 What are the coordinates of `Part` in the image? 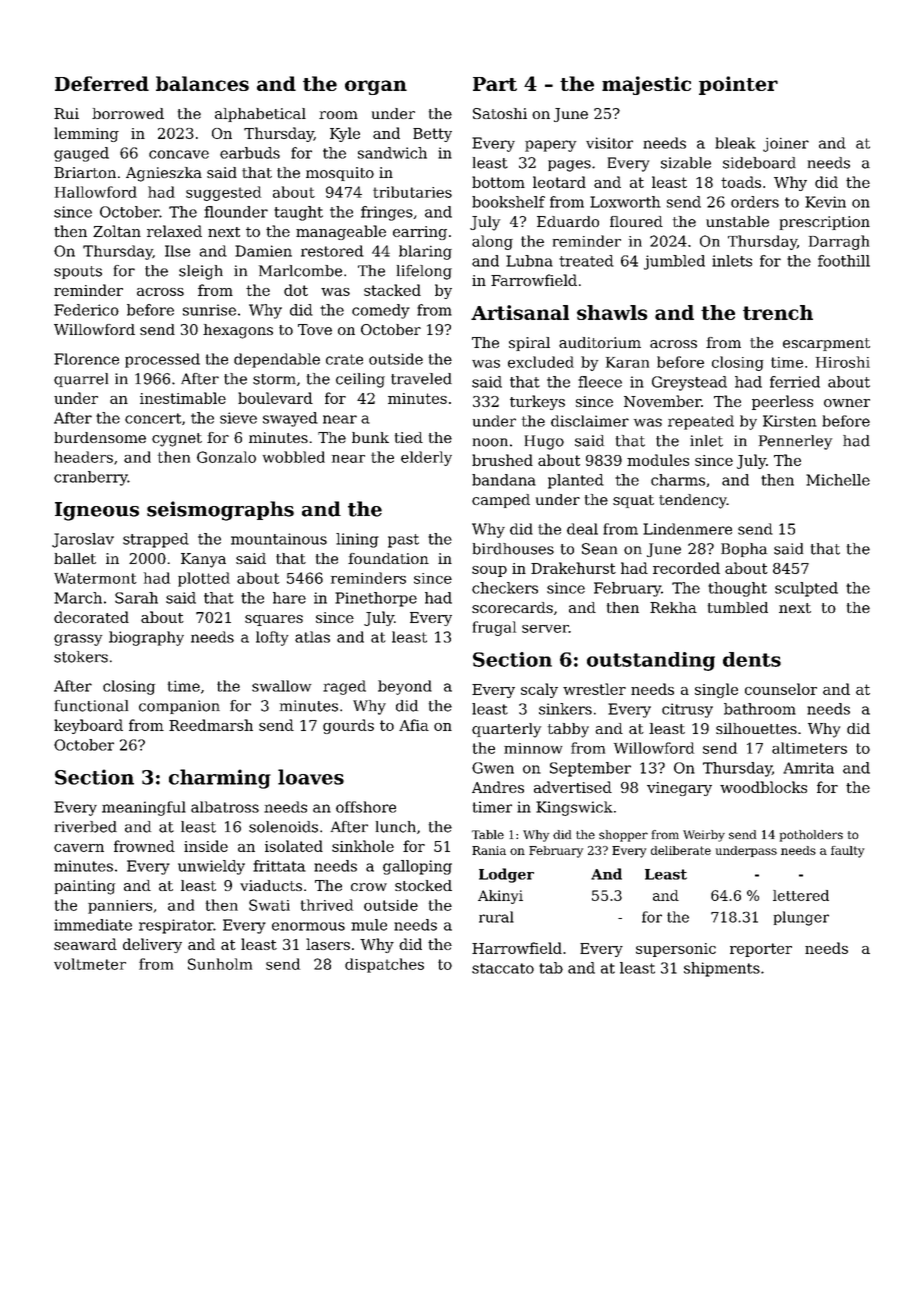 It's located at (495, 84).
